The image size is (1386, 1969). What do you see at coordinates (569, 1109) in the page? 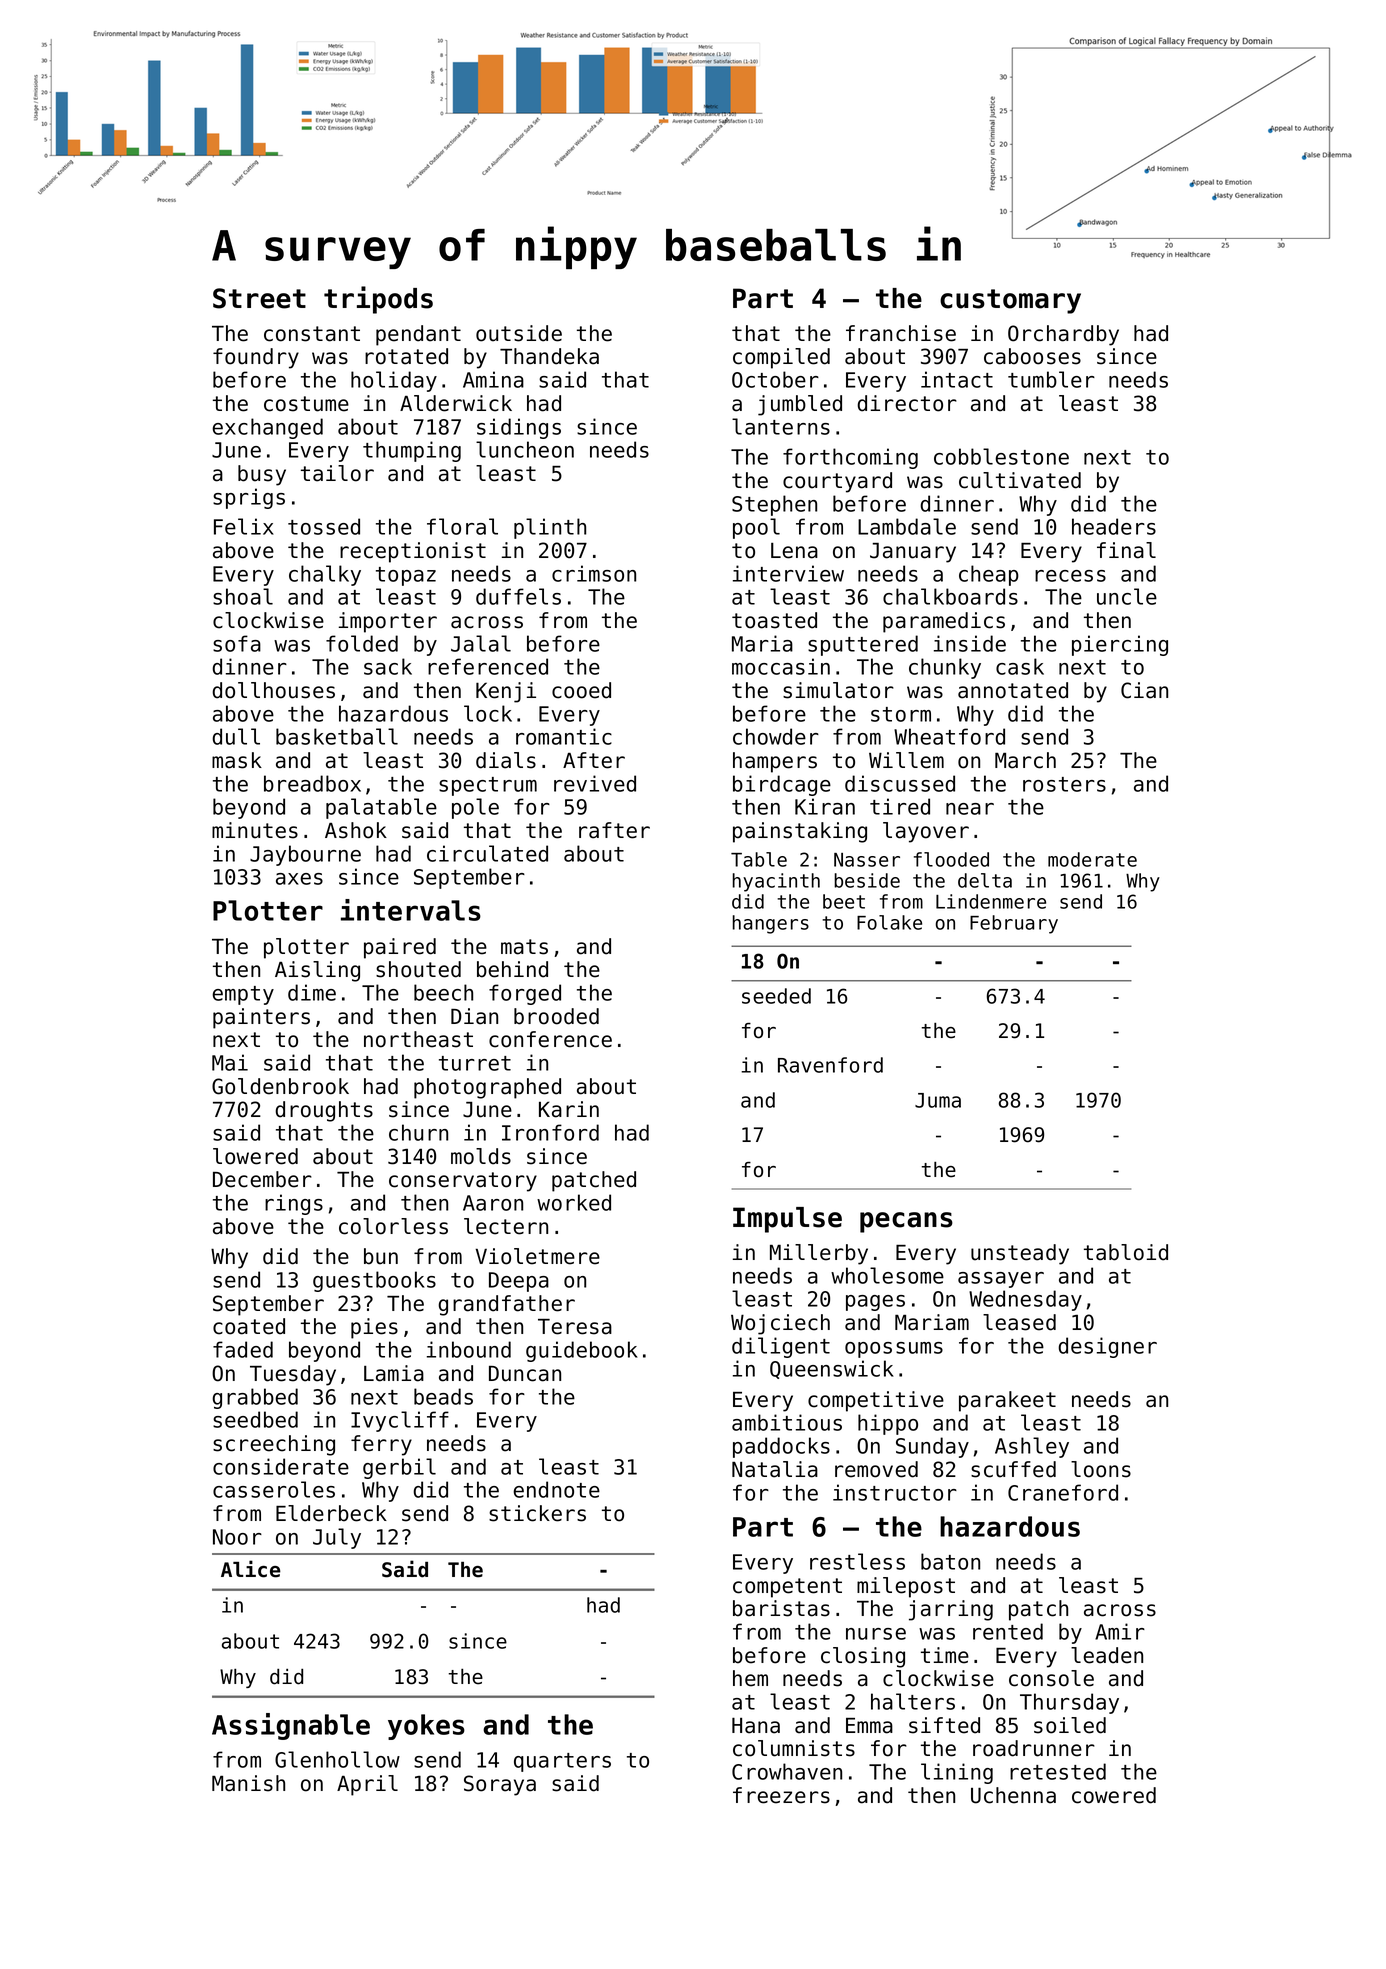
I see `Karin` at bounding box center [569, 1109].
